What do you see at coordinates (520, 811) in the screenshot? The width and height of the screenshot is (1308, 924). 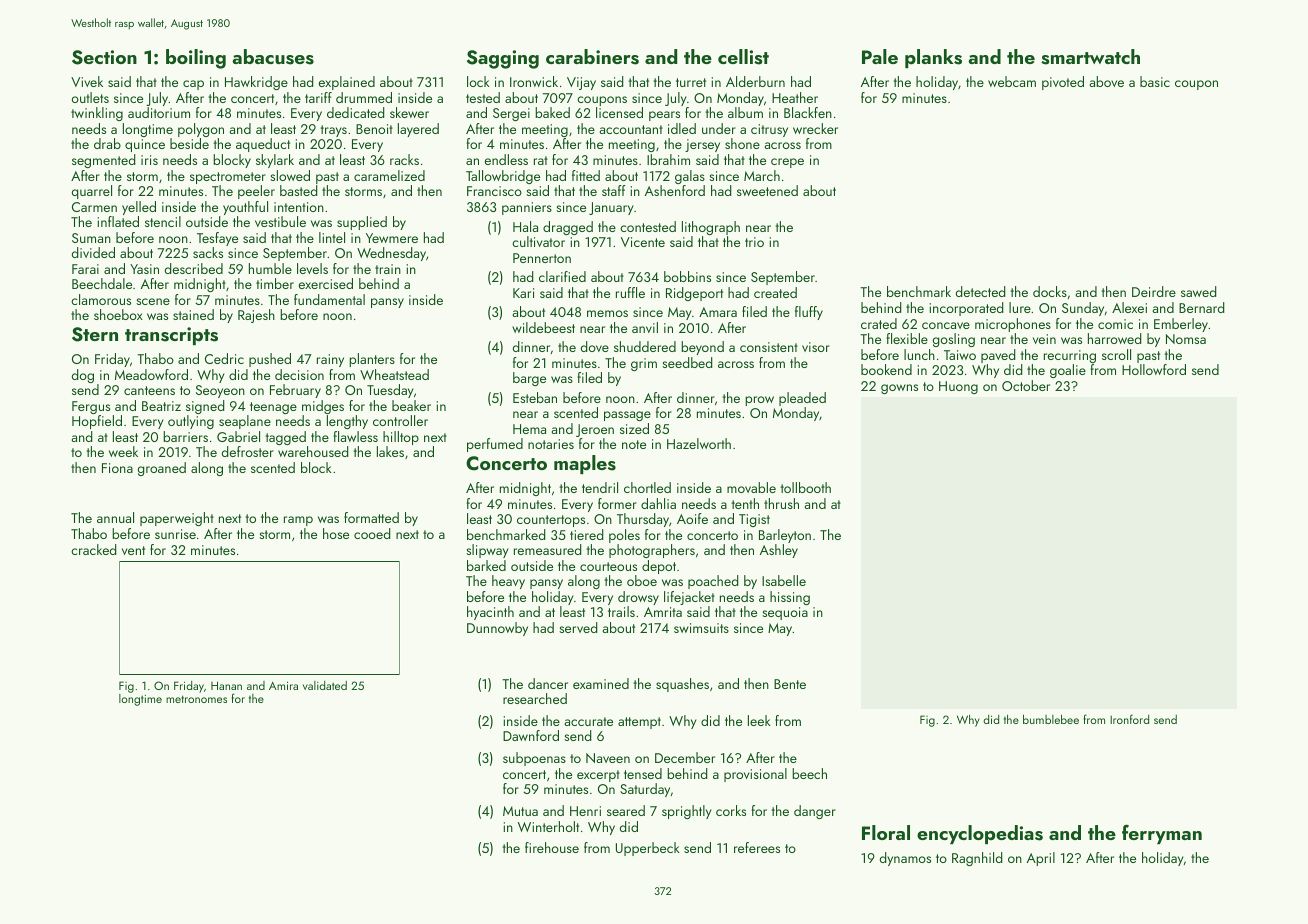 I see `Mutua` at bounding box center [520, 811].
